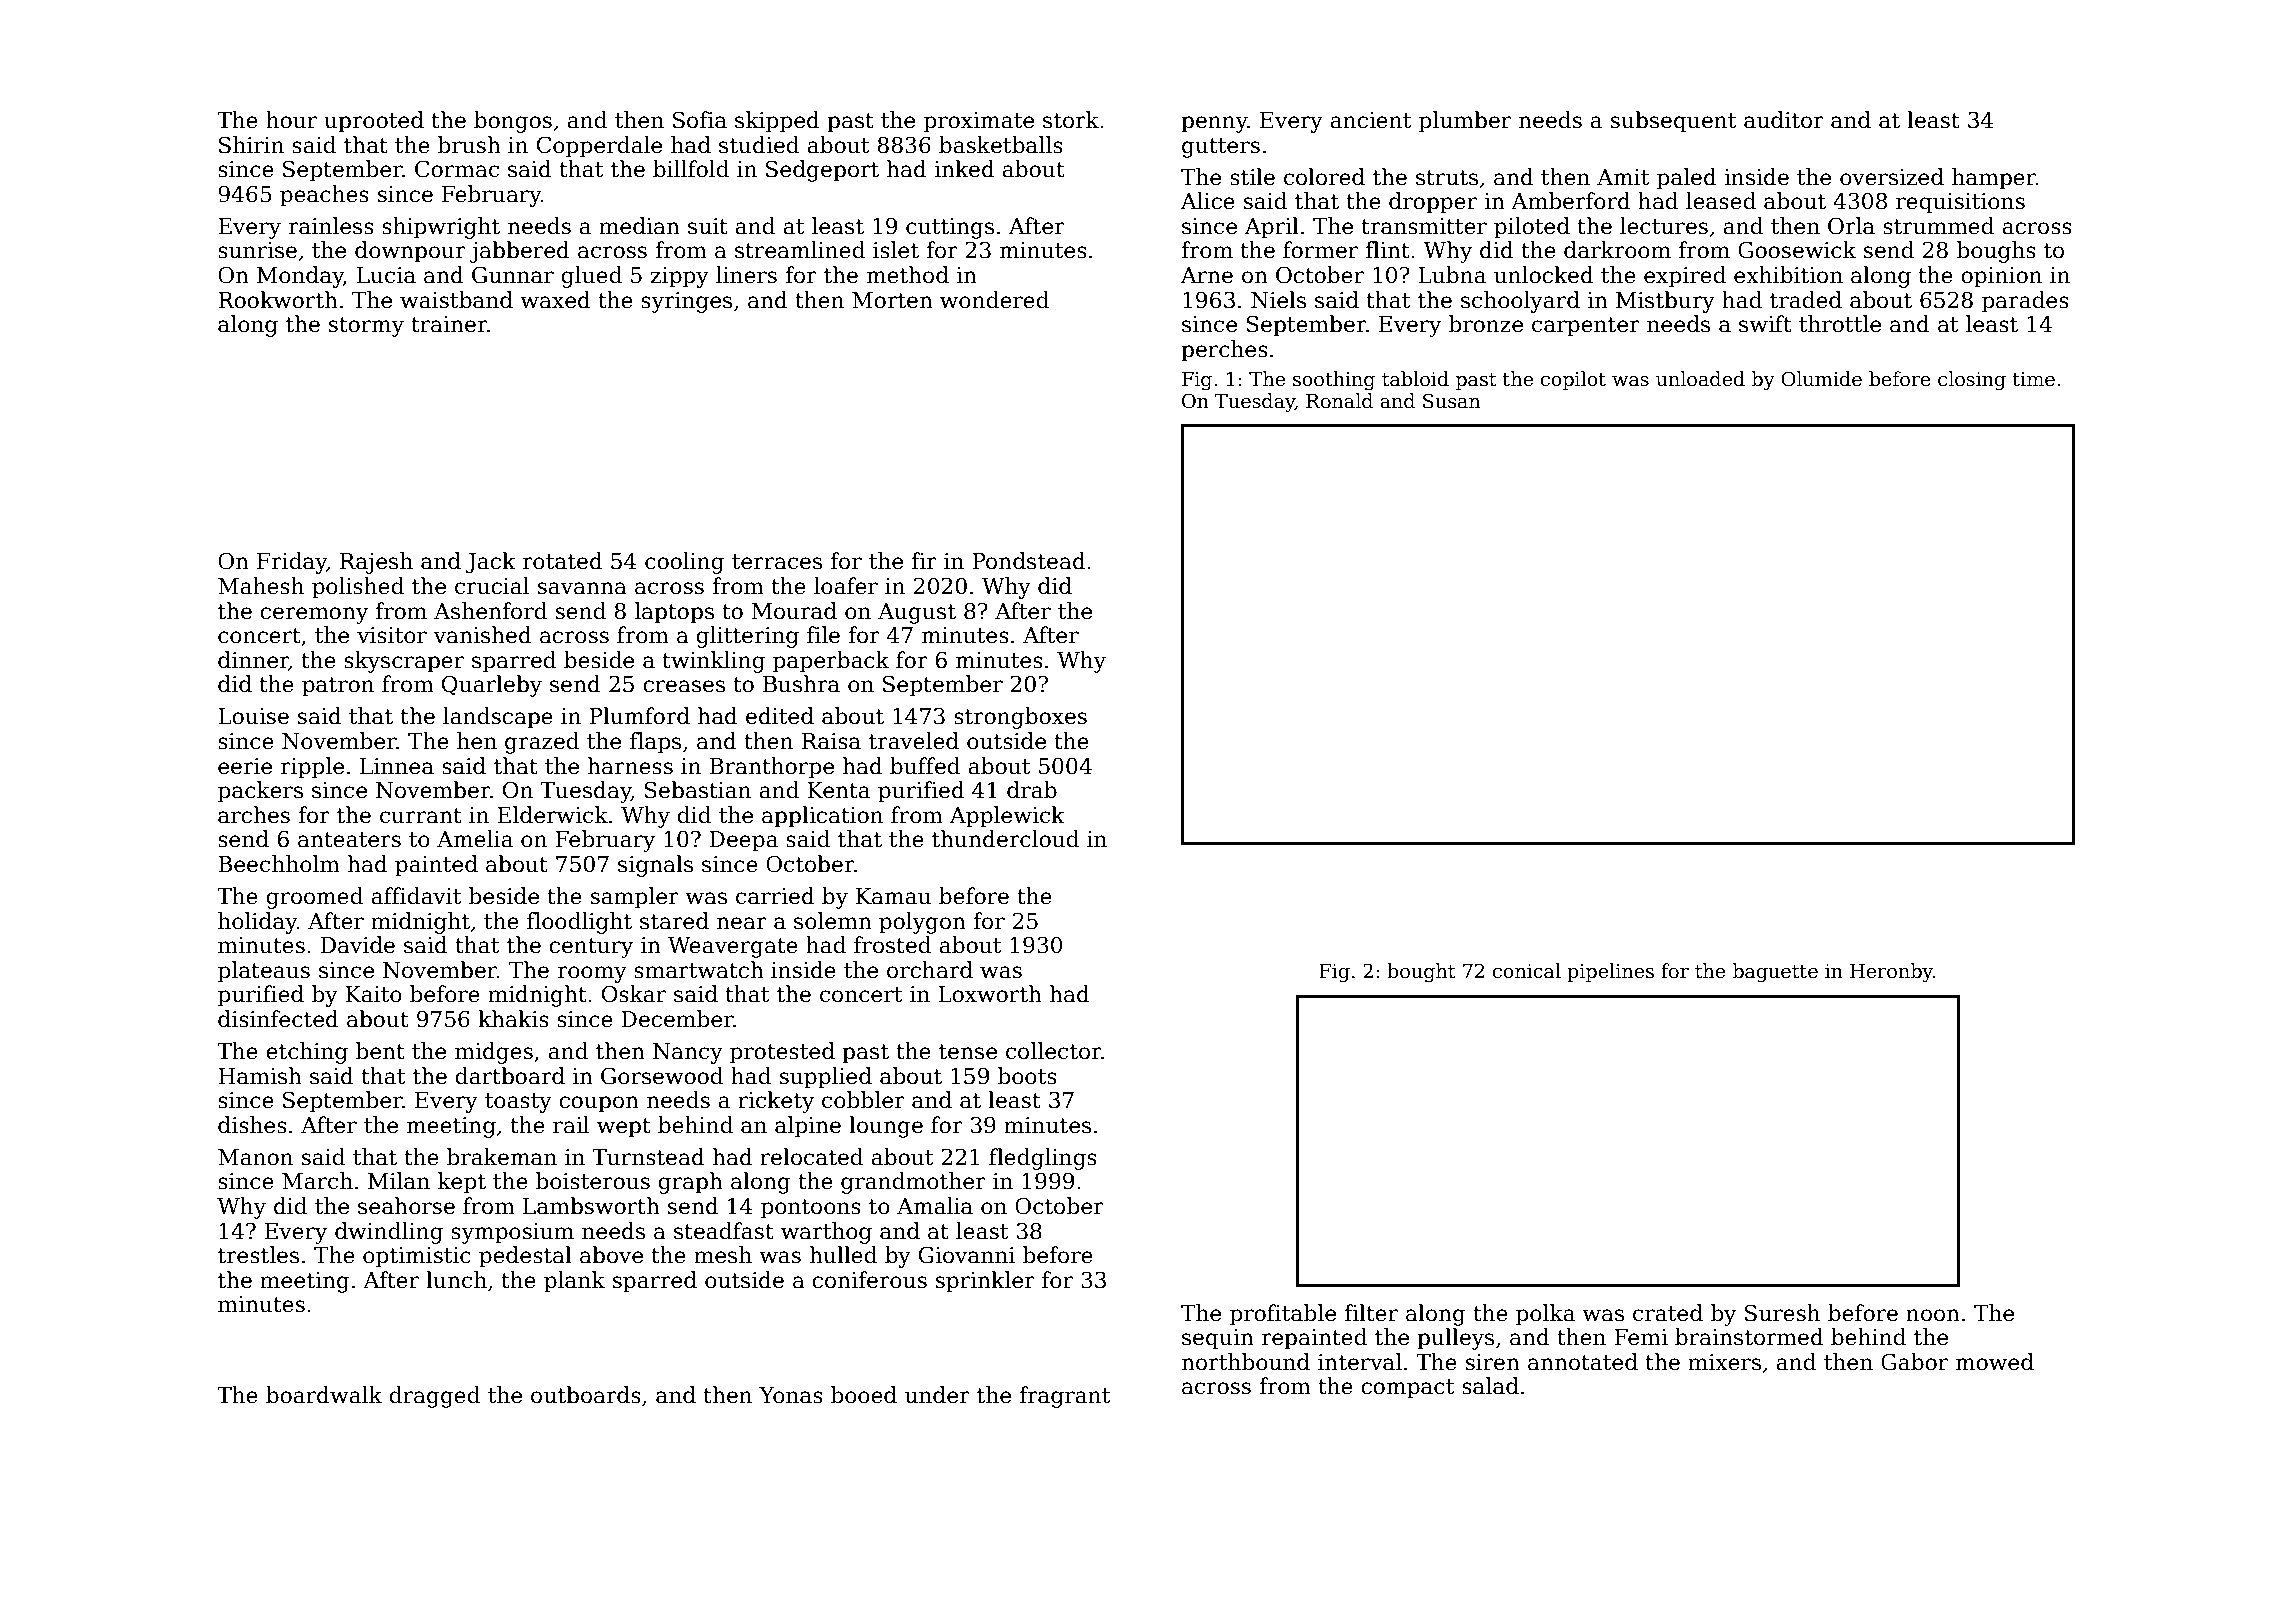  What do you see at coordinates (922, 923) in the page?
I see `polygon` at bounding box center [922, 923].
